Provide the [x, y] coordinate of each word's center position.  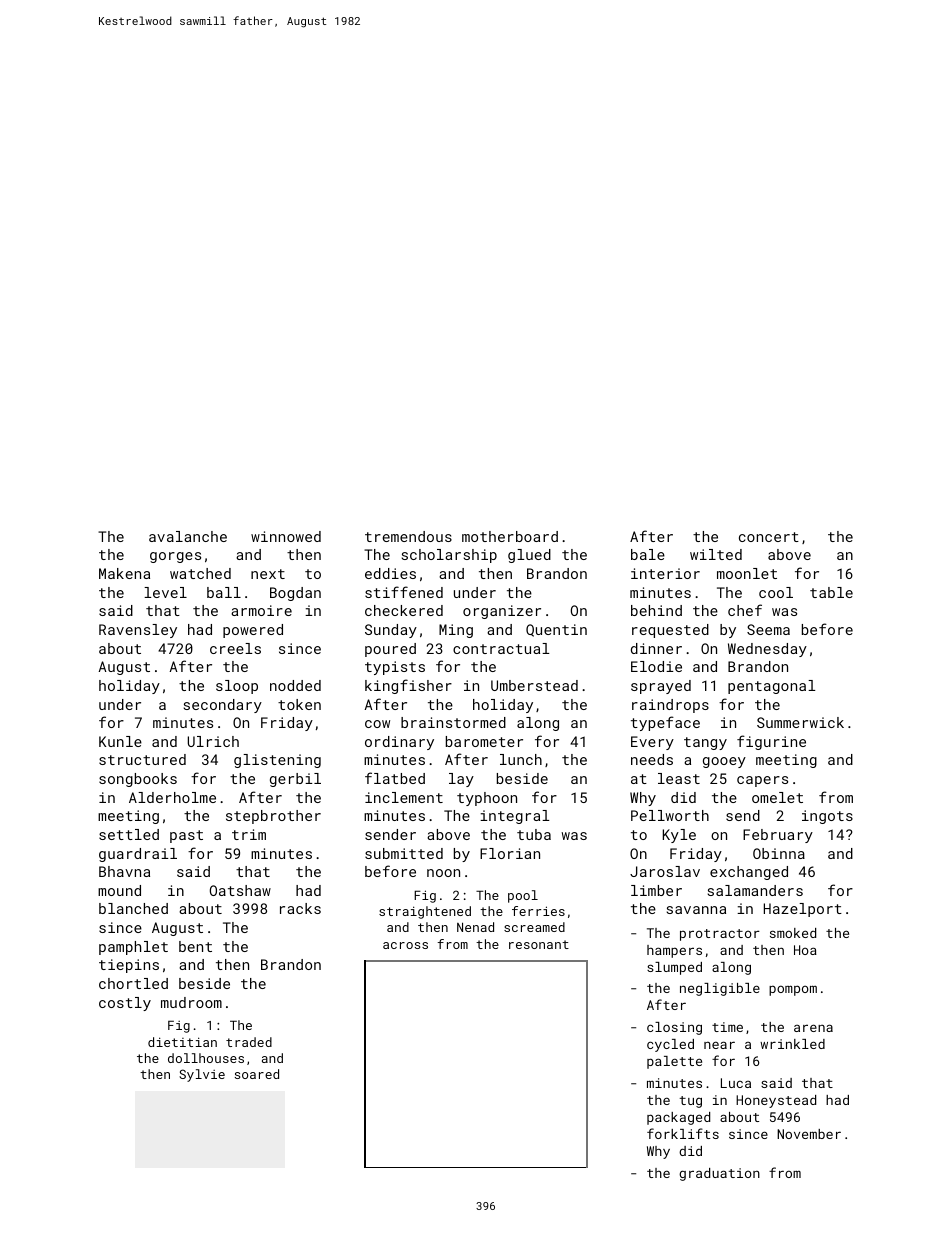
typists [395, 668]
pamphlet [133, 948]
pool [523, 896]
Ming [456, 631]
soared [257, 1074]
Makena [124, 573]
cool [776, 592]
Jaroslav [665, 871]
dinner [656, 648]
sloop [237, 687]
